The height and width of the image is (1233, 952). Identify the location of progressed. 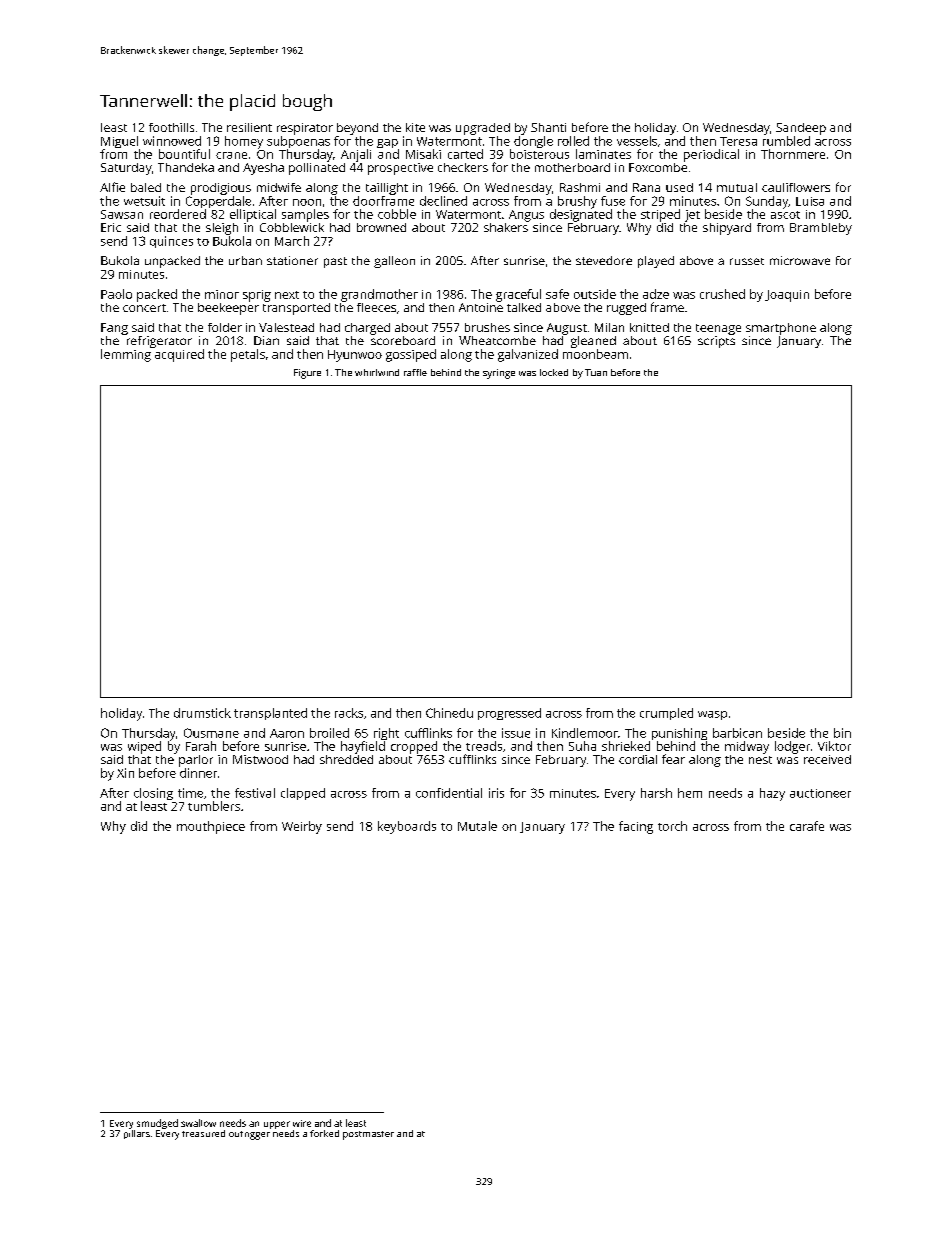
(509, 714).
